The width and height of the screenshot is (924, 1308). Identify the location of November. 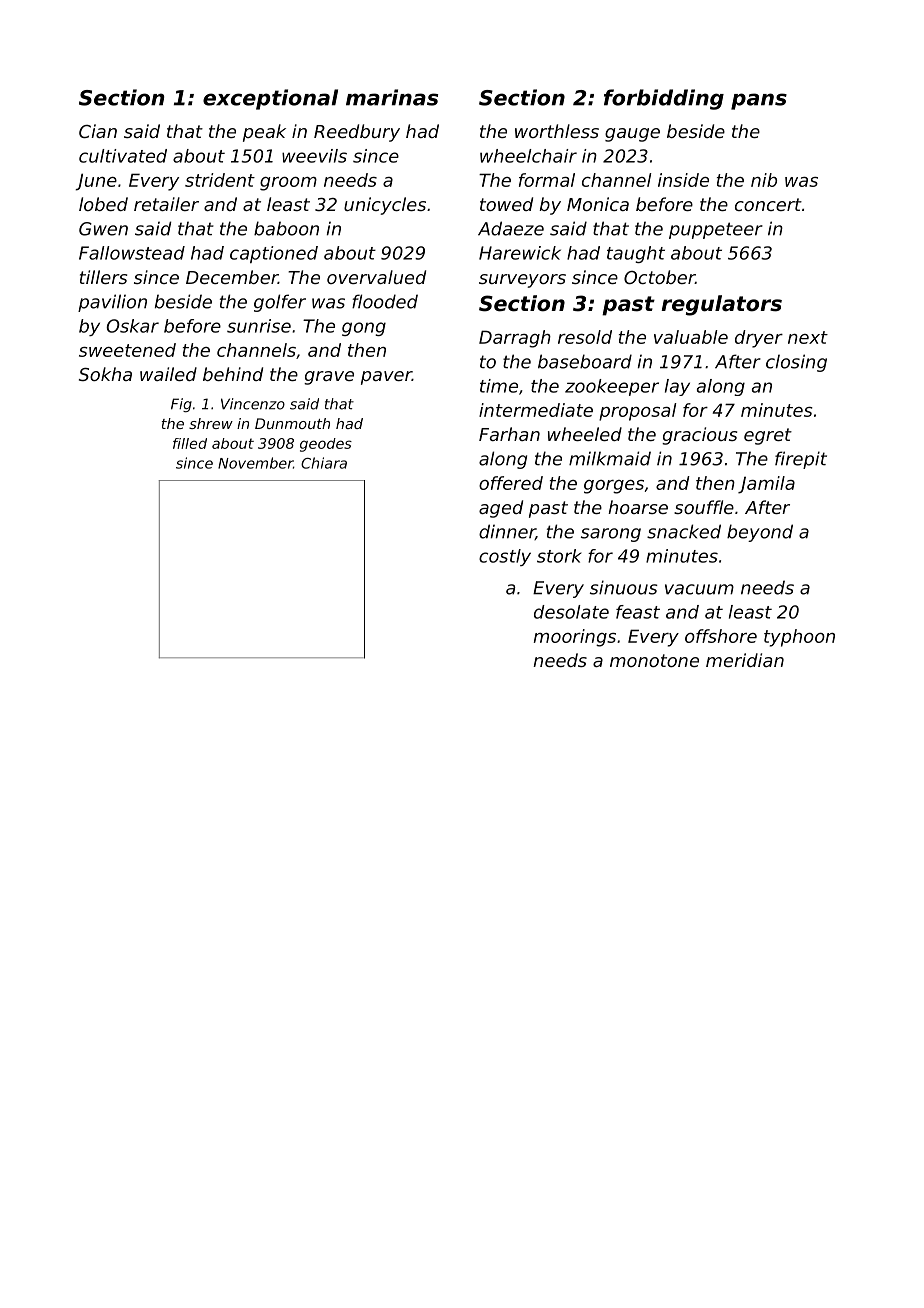
(255, 463).
